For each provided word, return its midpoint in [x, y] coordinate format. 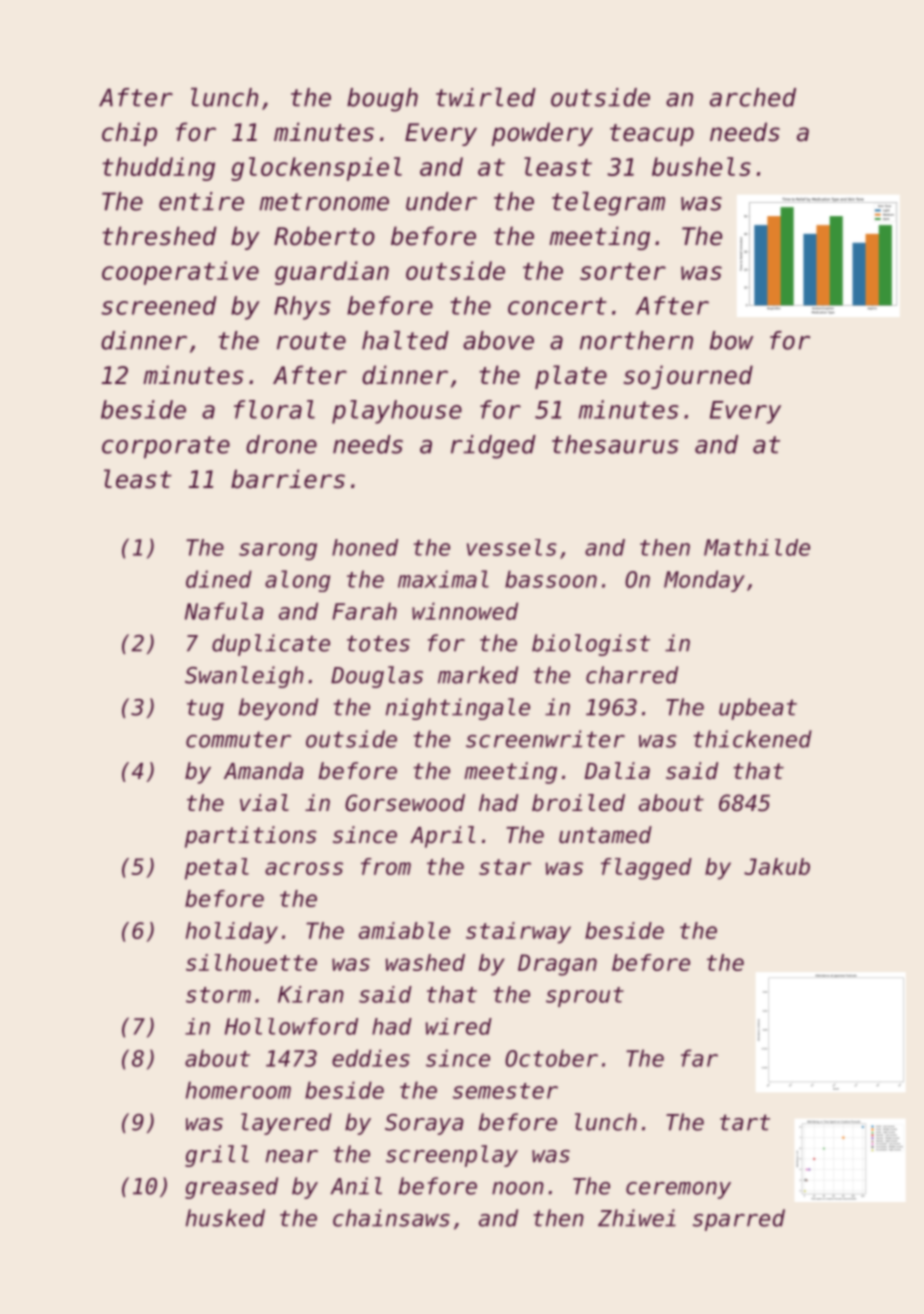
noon [518, 1188]
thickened [753, 739]
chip [129, 134]
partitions [251, 837]
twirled [486, 97]
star [505, 867]
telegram [608, 204]
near [292, 1156]
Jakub [777, 866]
